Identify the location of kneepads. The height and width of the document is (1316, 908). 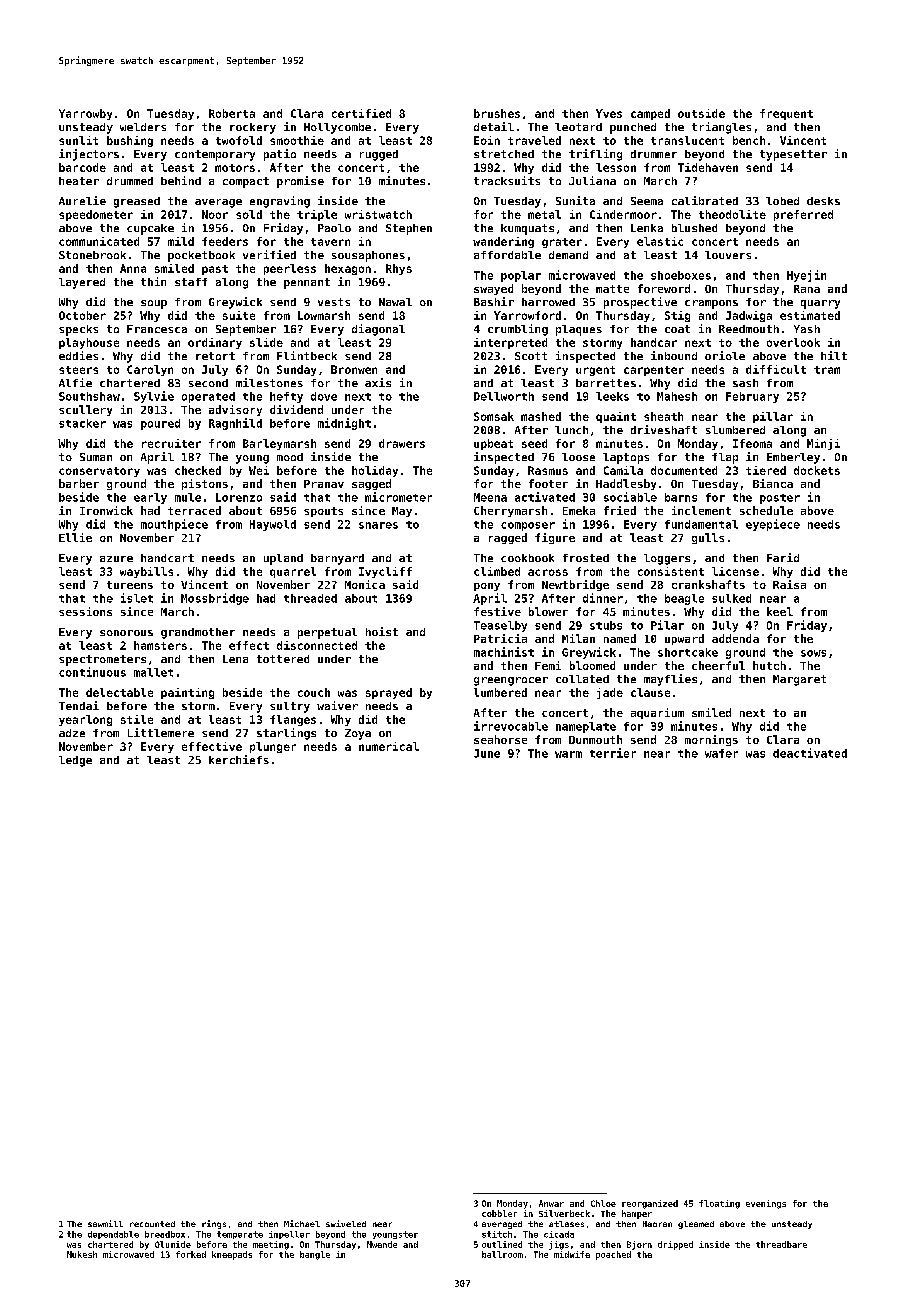
(232, 1255).
